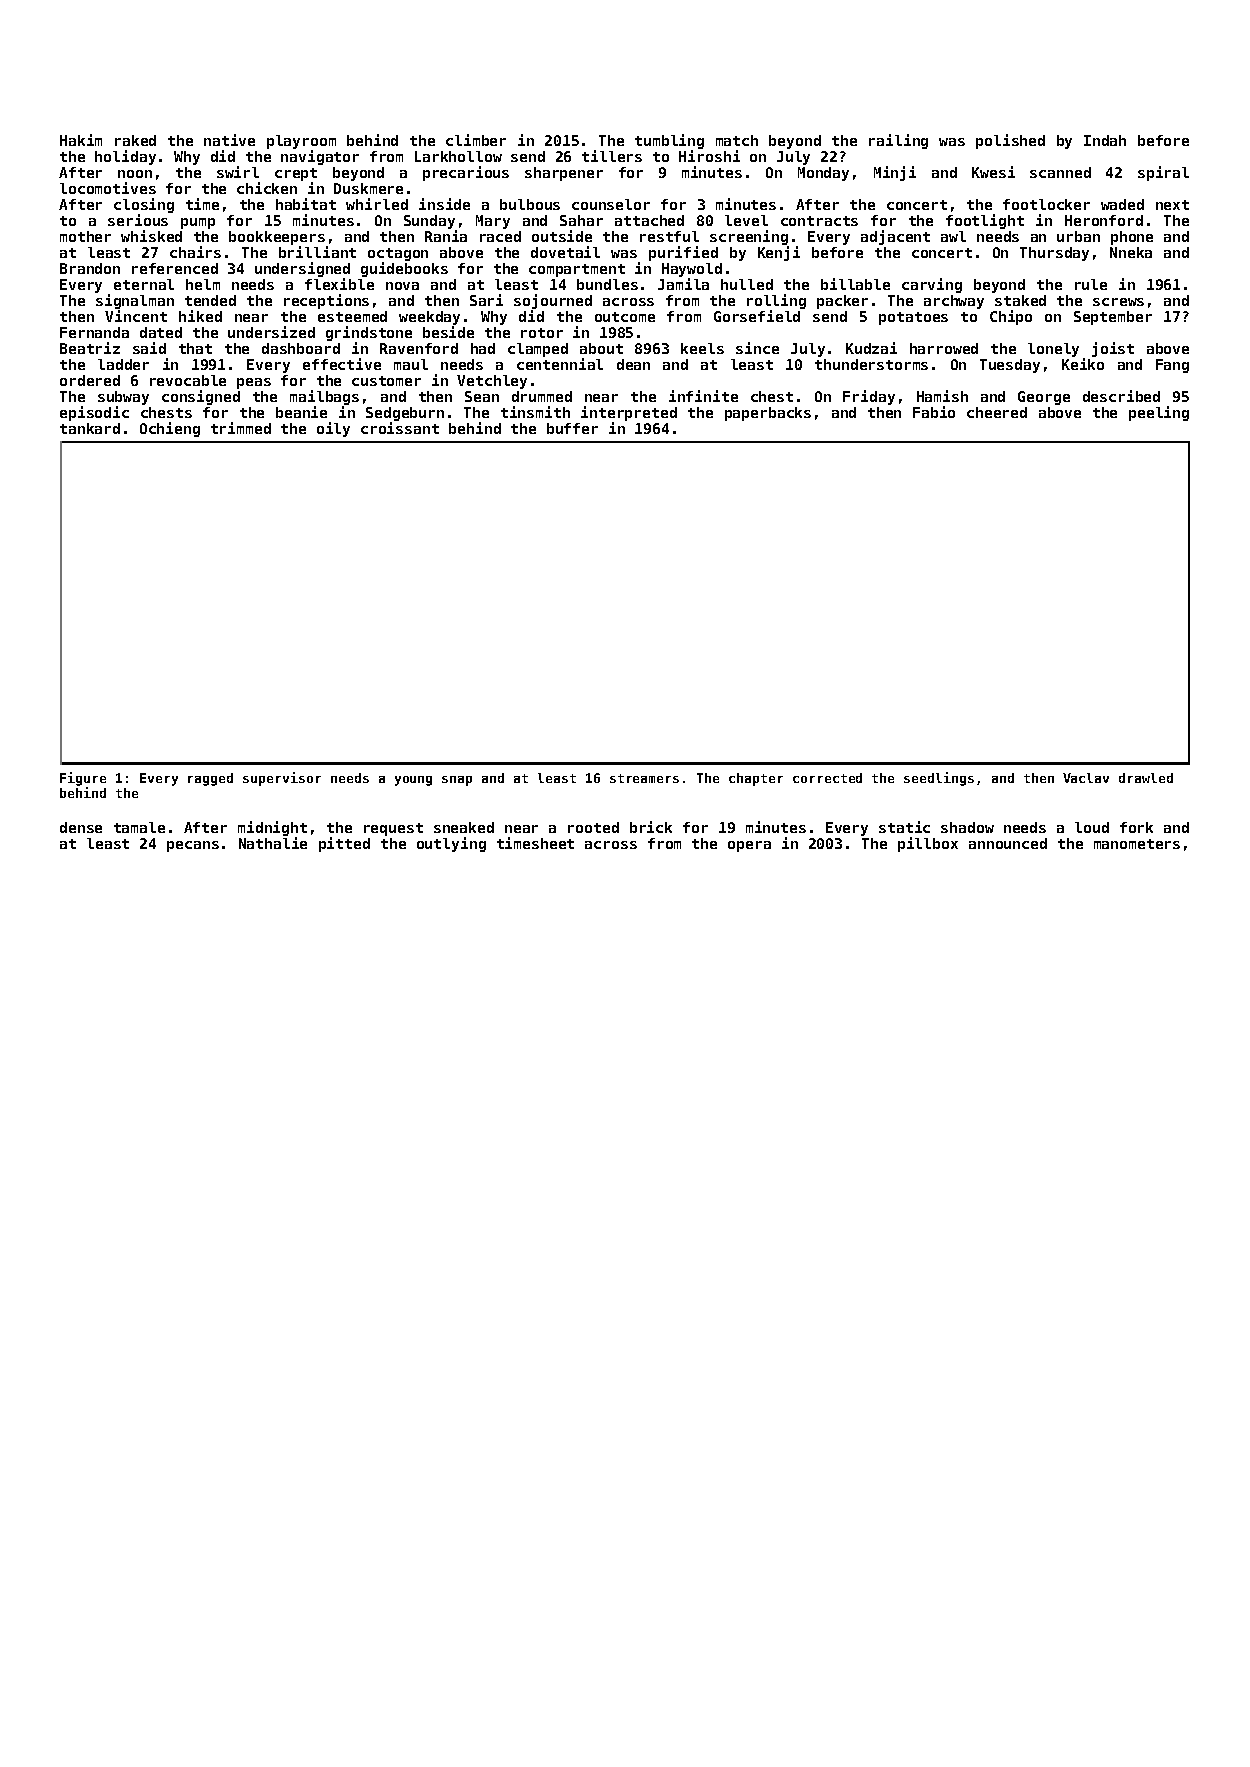 The height and width of the document is (1767, 1250). Describe the element at coordinates (476, 140) in the document. I see `climber` at that location.
